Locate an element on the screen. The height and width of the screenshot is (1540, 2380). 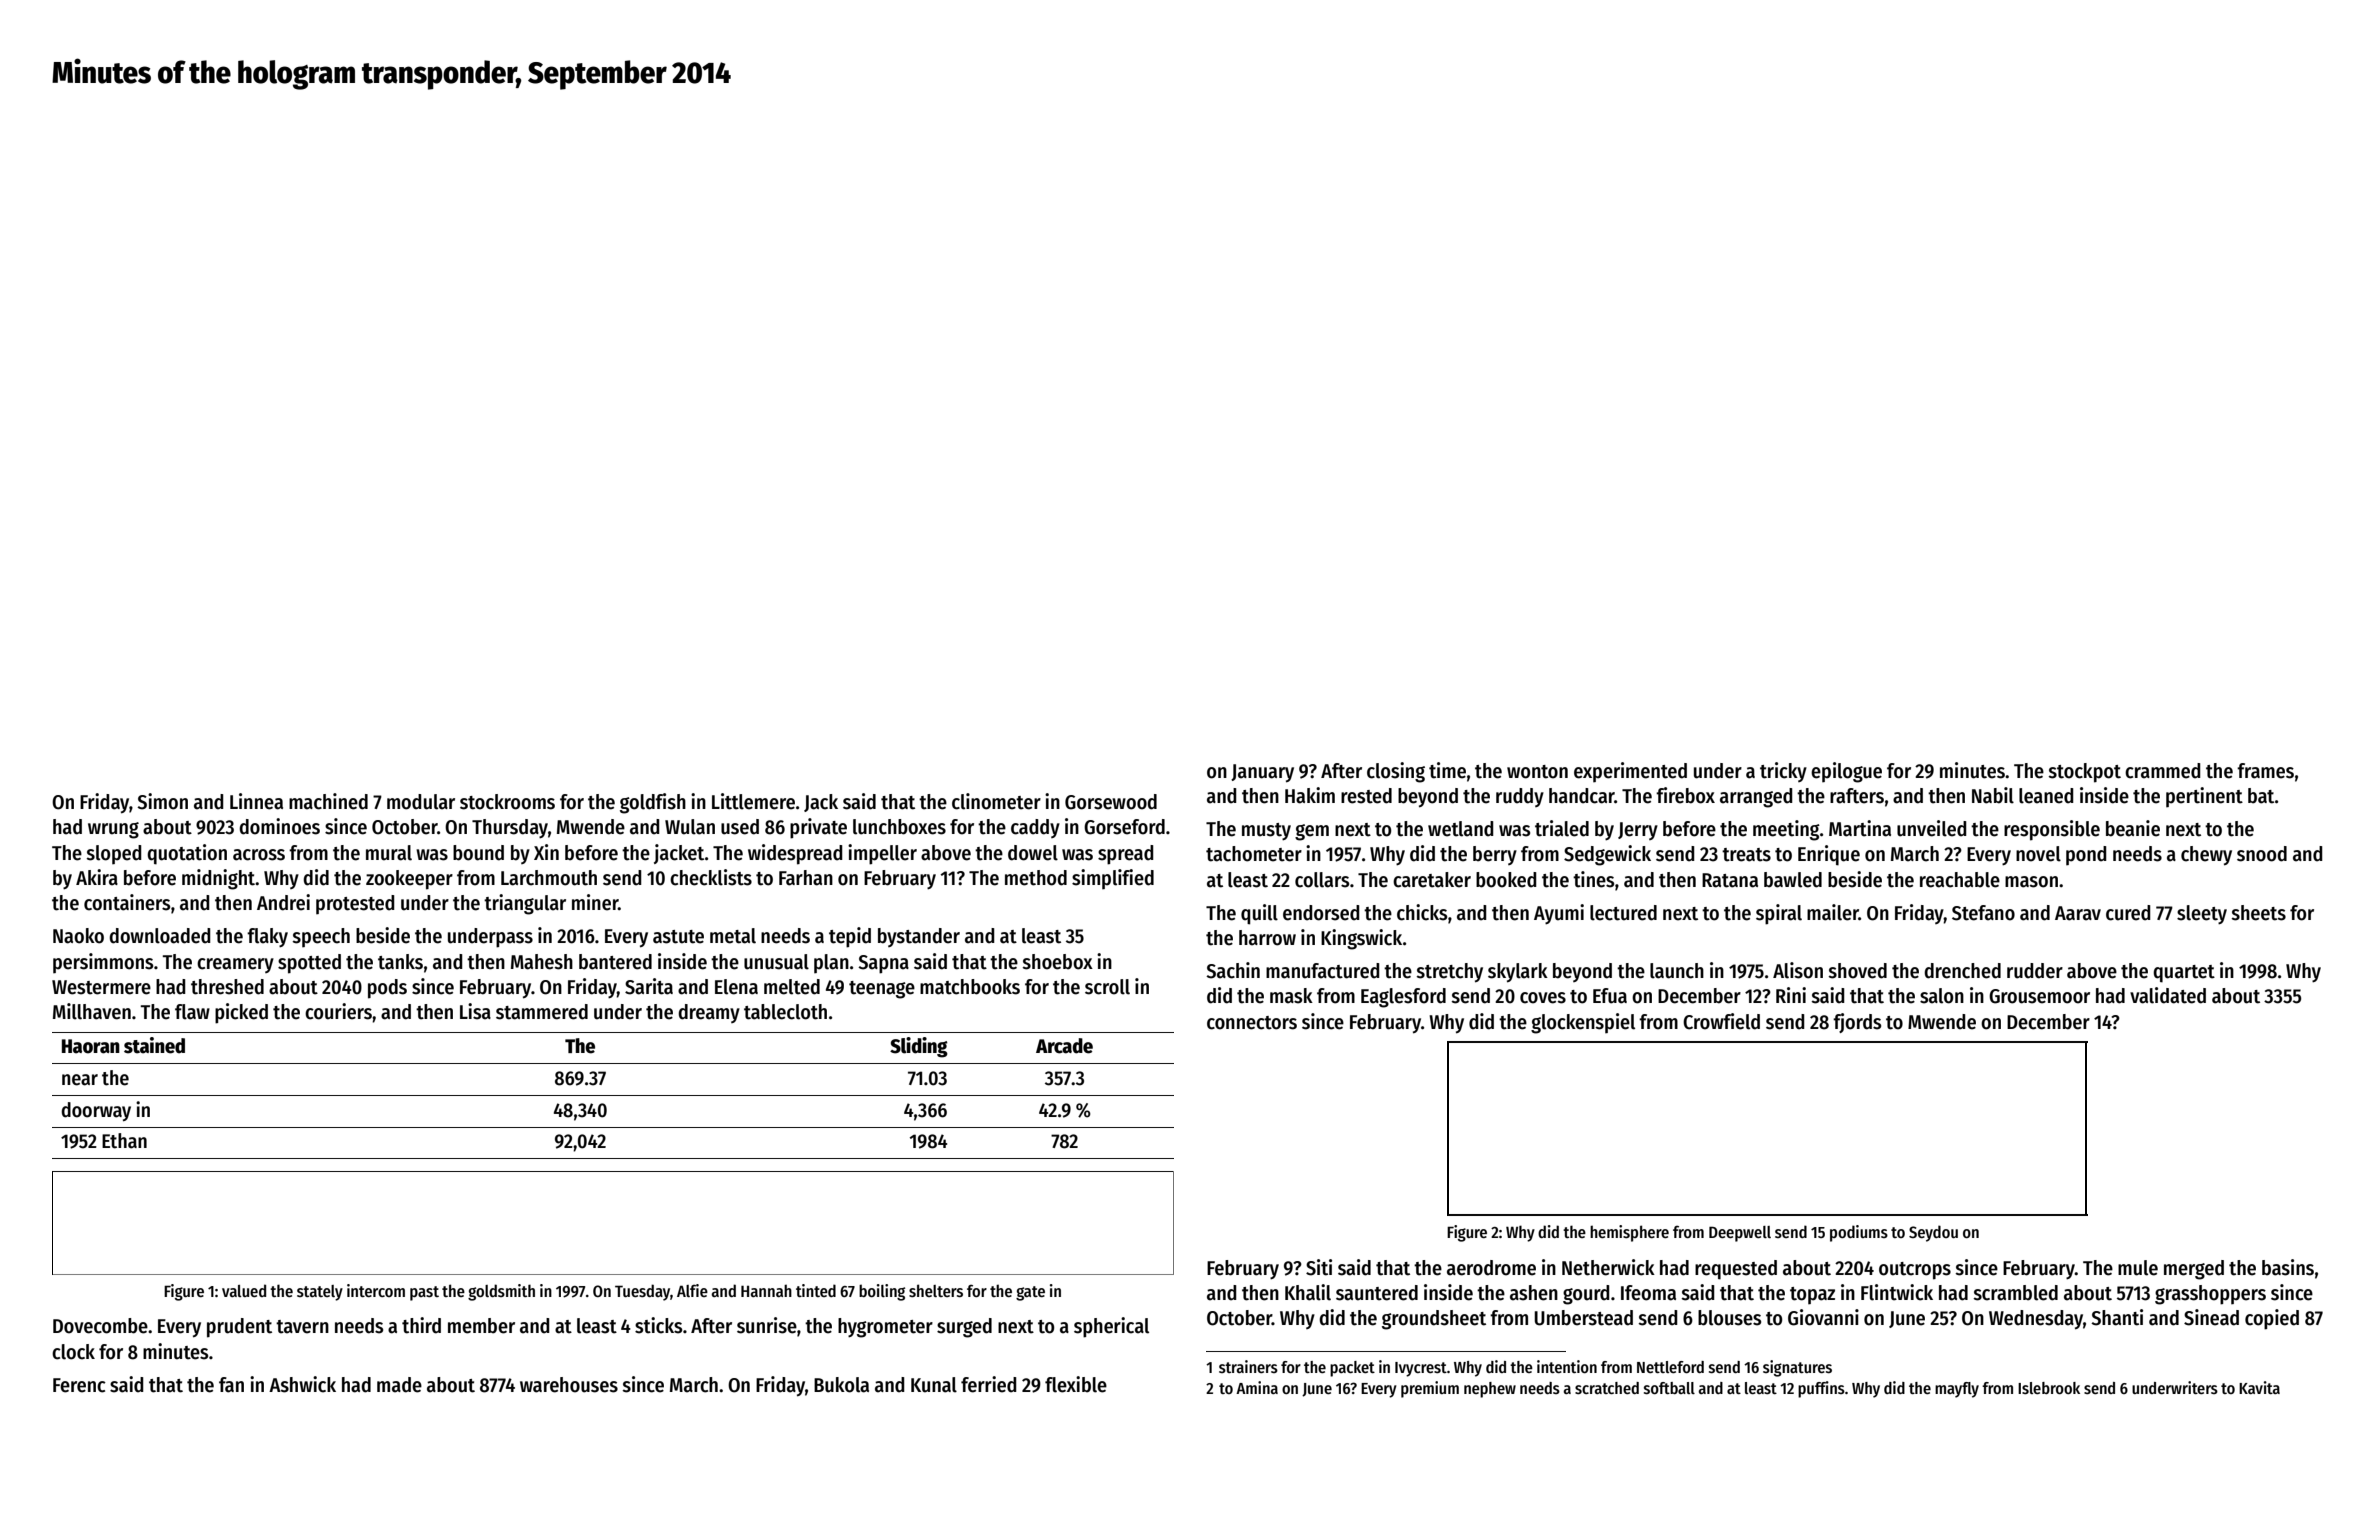
fjords is located at coordinates (1857, 1023).
